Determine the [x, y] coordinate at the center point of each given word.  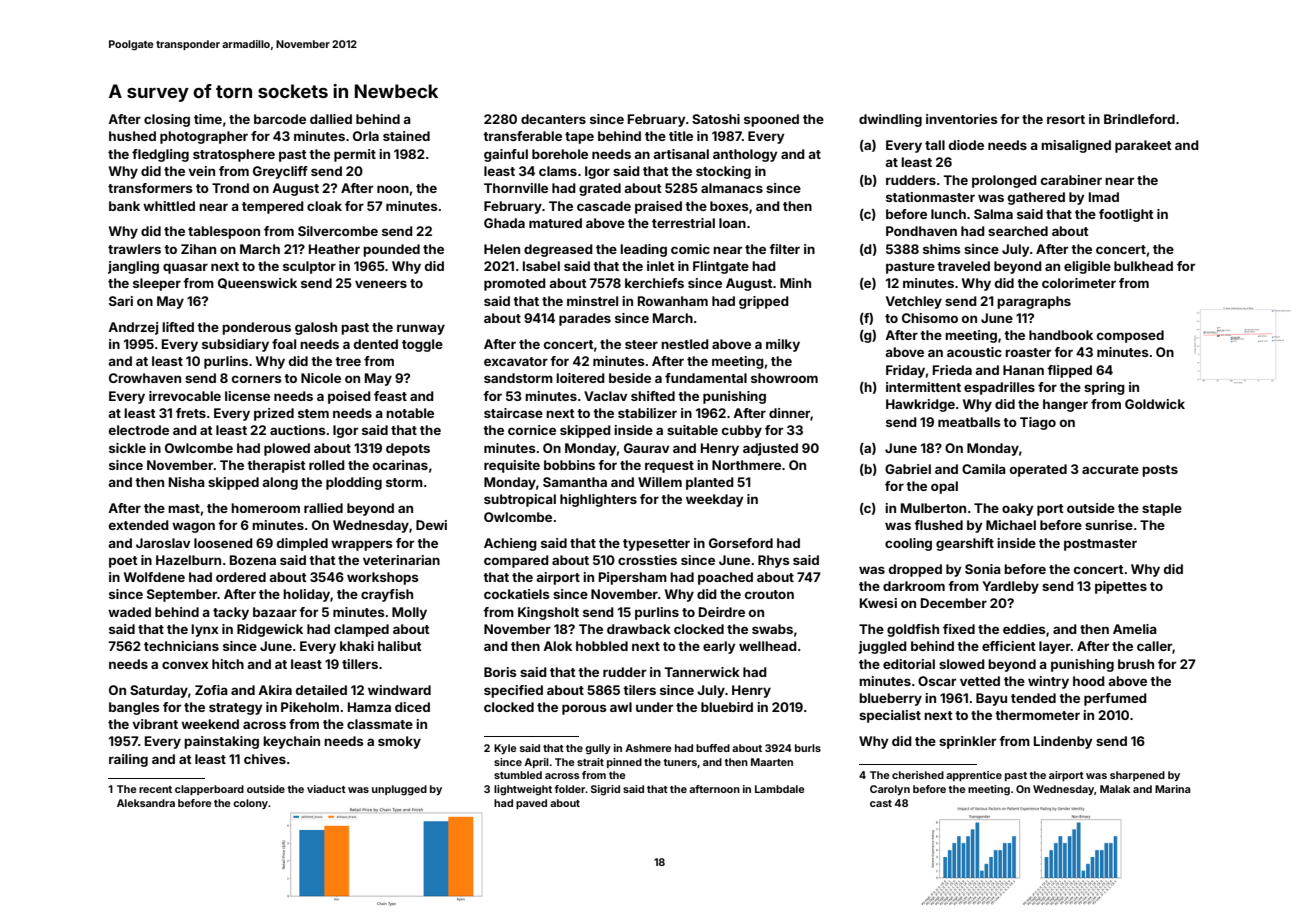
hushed [132, 136]
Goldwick [1155, 404]
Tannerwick [702, 672]
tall [935, 145]
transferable [522, 136]
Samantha [575, 482]
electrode [139, 430]
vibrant [155, 724]
